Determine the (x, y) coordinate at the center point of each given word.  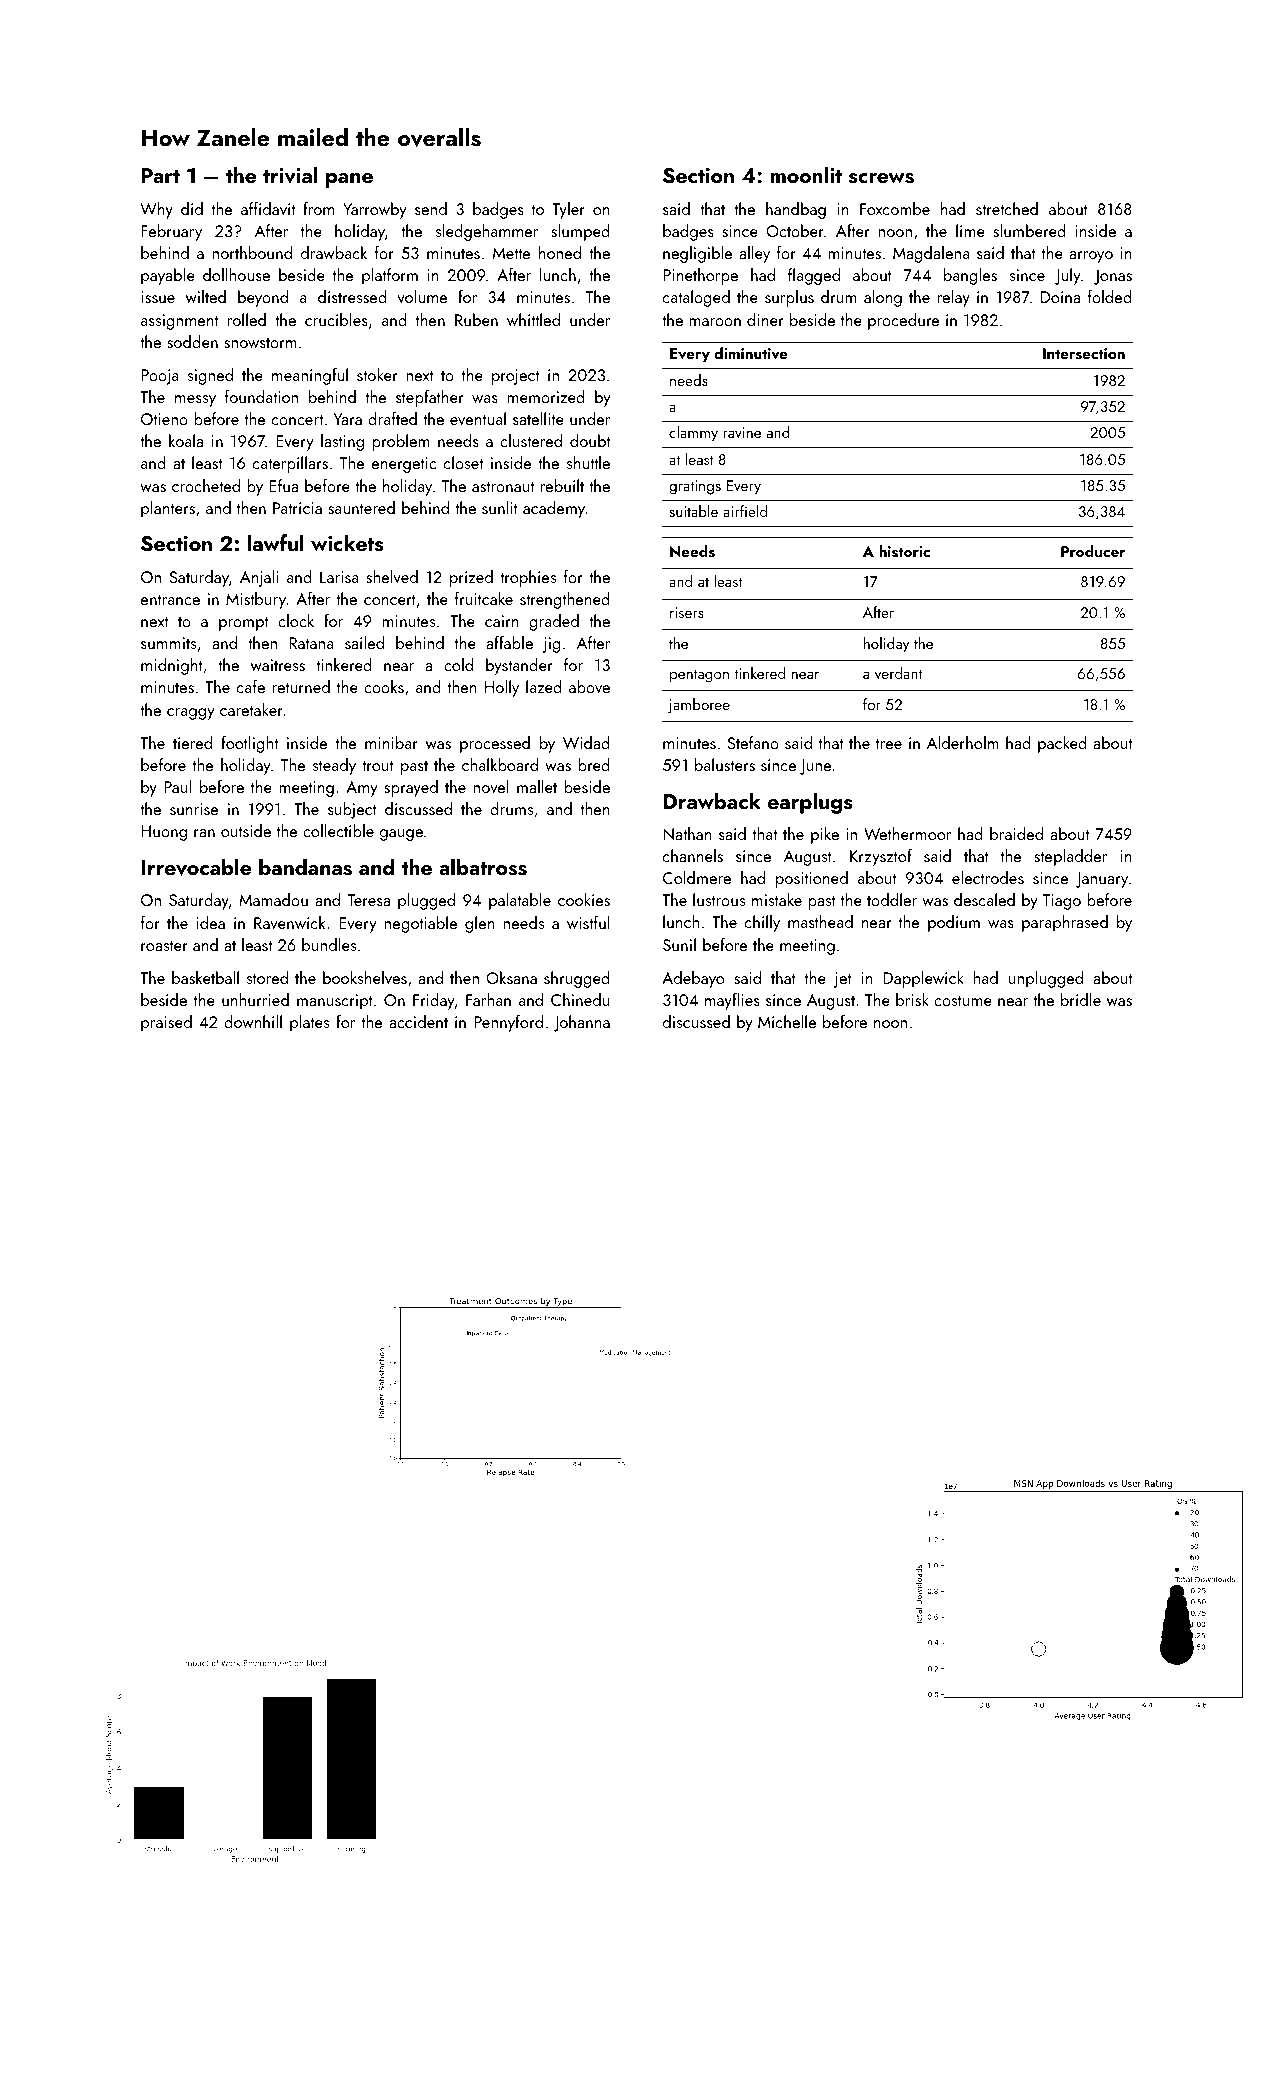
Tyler (568, 210)
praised (166, 1023)
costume (963, 1000)
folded (1110, 296)
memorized (546, 396)
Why (156, 210)
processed (495, 744)
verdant (898, 673)
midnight (172, 666)
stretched (1007, 208)
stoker (377, 374)
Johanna (581, 1023)
